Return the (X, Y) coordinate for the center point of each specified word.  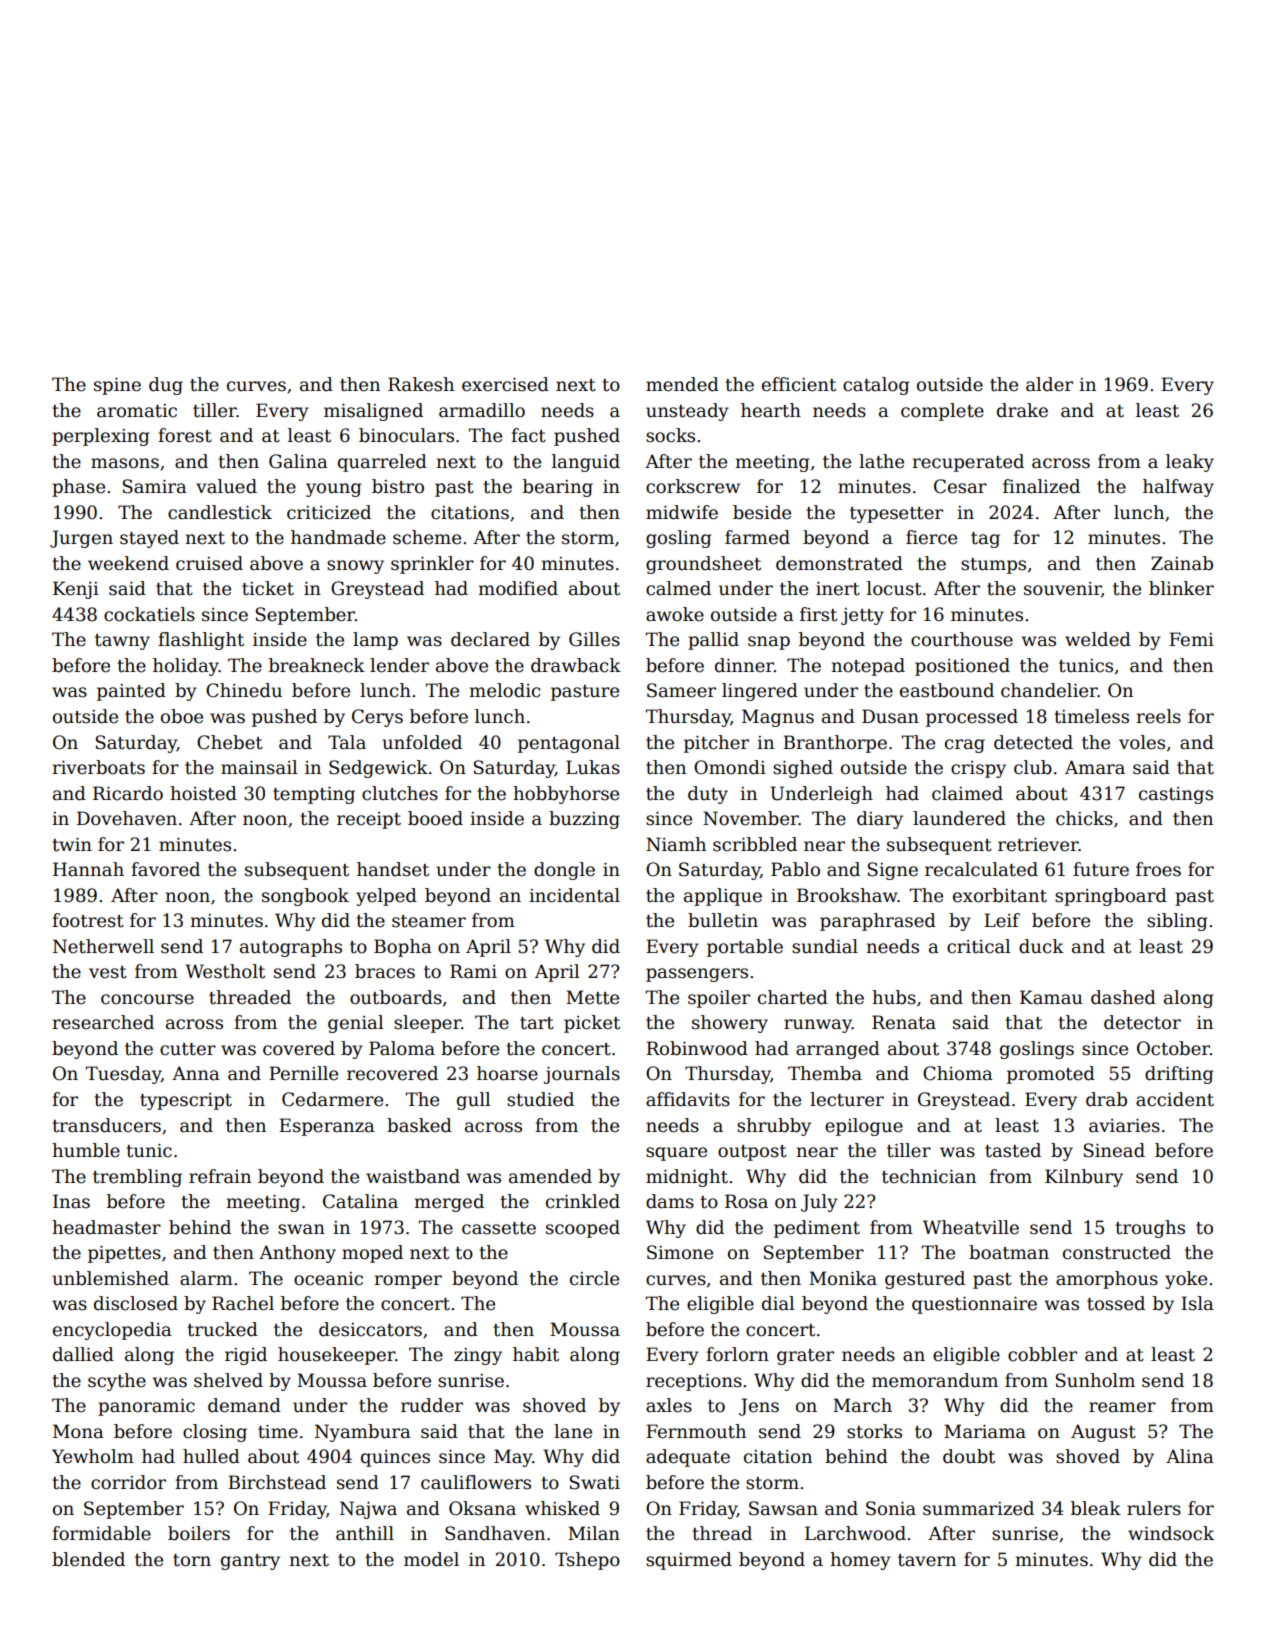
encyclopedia (112, 1331)
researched (103, 1022)
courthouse (962, 639)
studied (540, 1099)
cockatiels (149, 614)
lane (573, 1431)
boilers (199, 1533)
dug (166, 386)
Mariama (985, 1431)
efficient (799, 384)
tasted (1013, 1150)
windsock (1171, 1533)
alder (1049, 384)
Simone (680, 1252)
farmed (757, 537)
